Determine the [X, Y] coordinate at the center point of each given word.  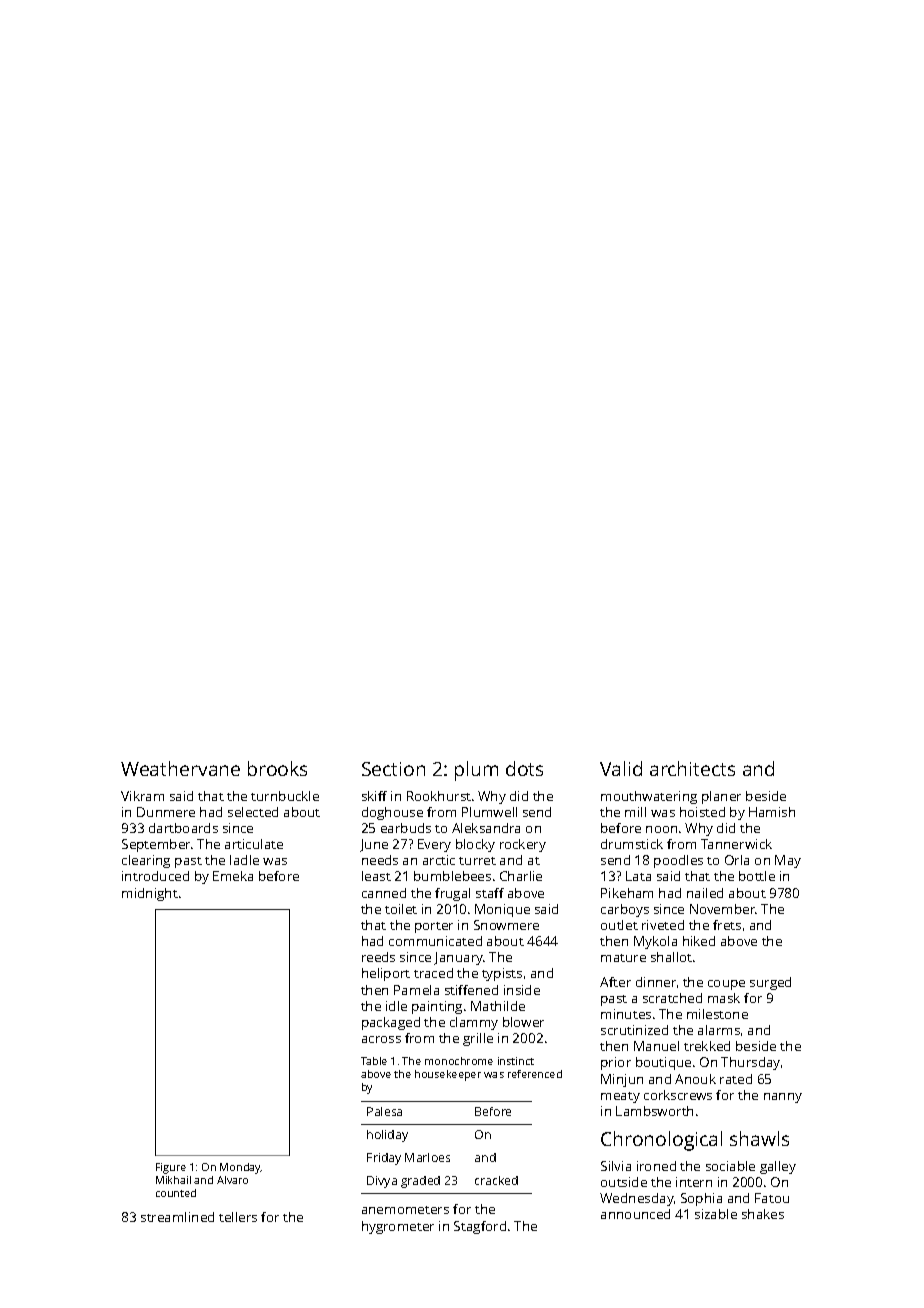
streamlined [177, 1217]
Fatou [772, 1198]
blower [523, 1022]
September [156, 845]
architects [692, 768]
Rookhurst [439, 796]
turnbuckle [285, 796]
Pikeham [627, 893]
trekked [707, 1046]
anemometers [405, 1210]
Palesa [384, 1111]
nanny [783, 1098]
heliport [386, 974]
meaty [620, 1097]
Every [434, 845]
